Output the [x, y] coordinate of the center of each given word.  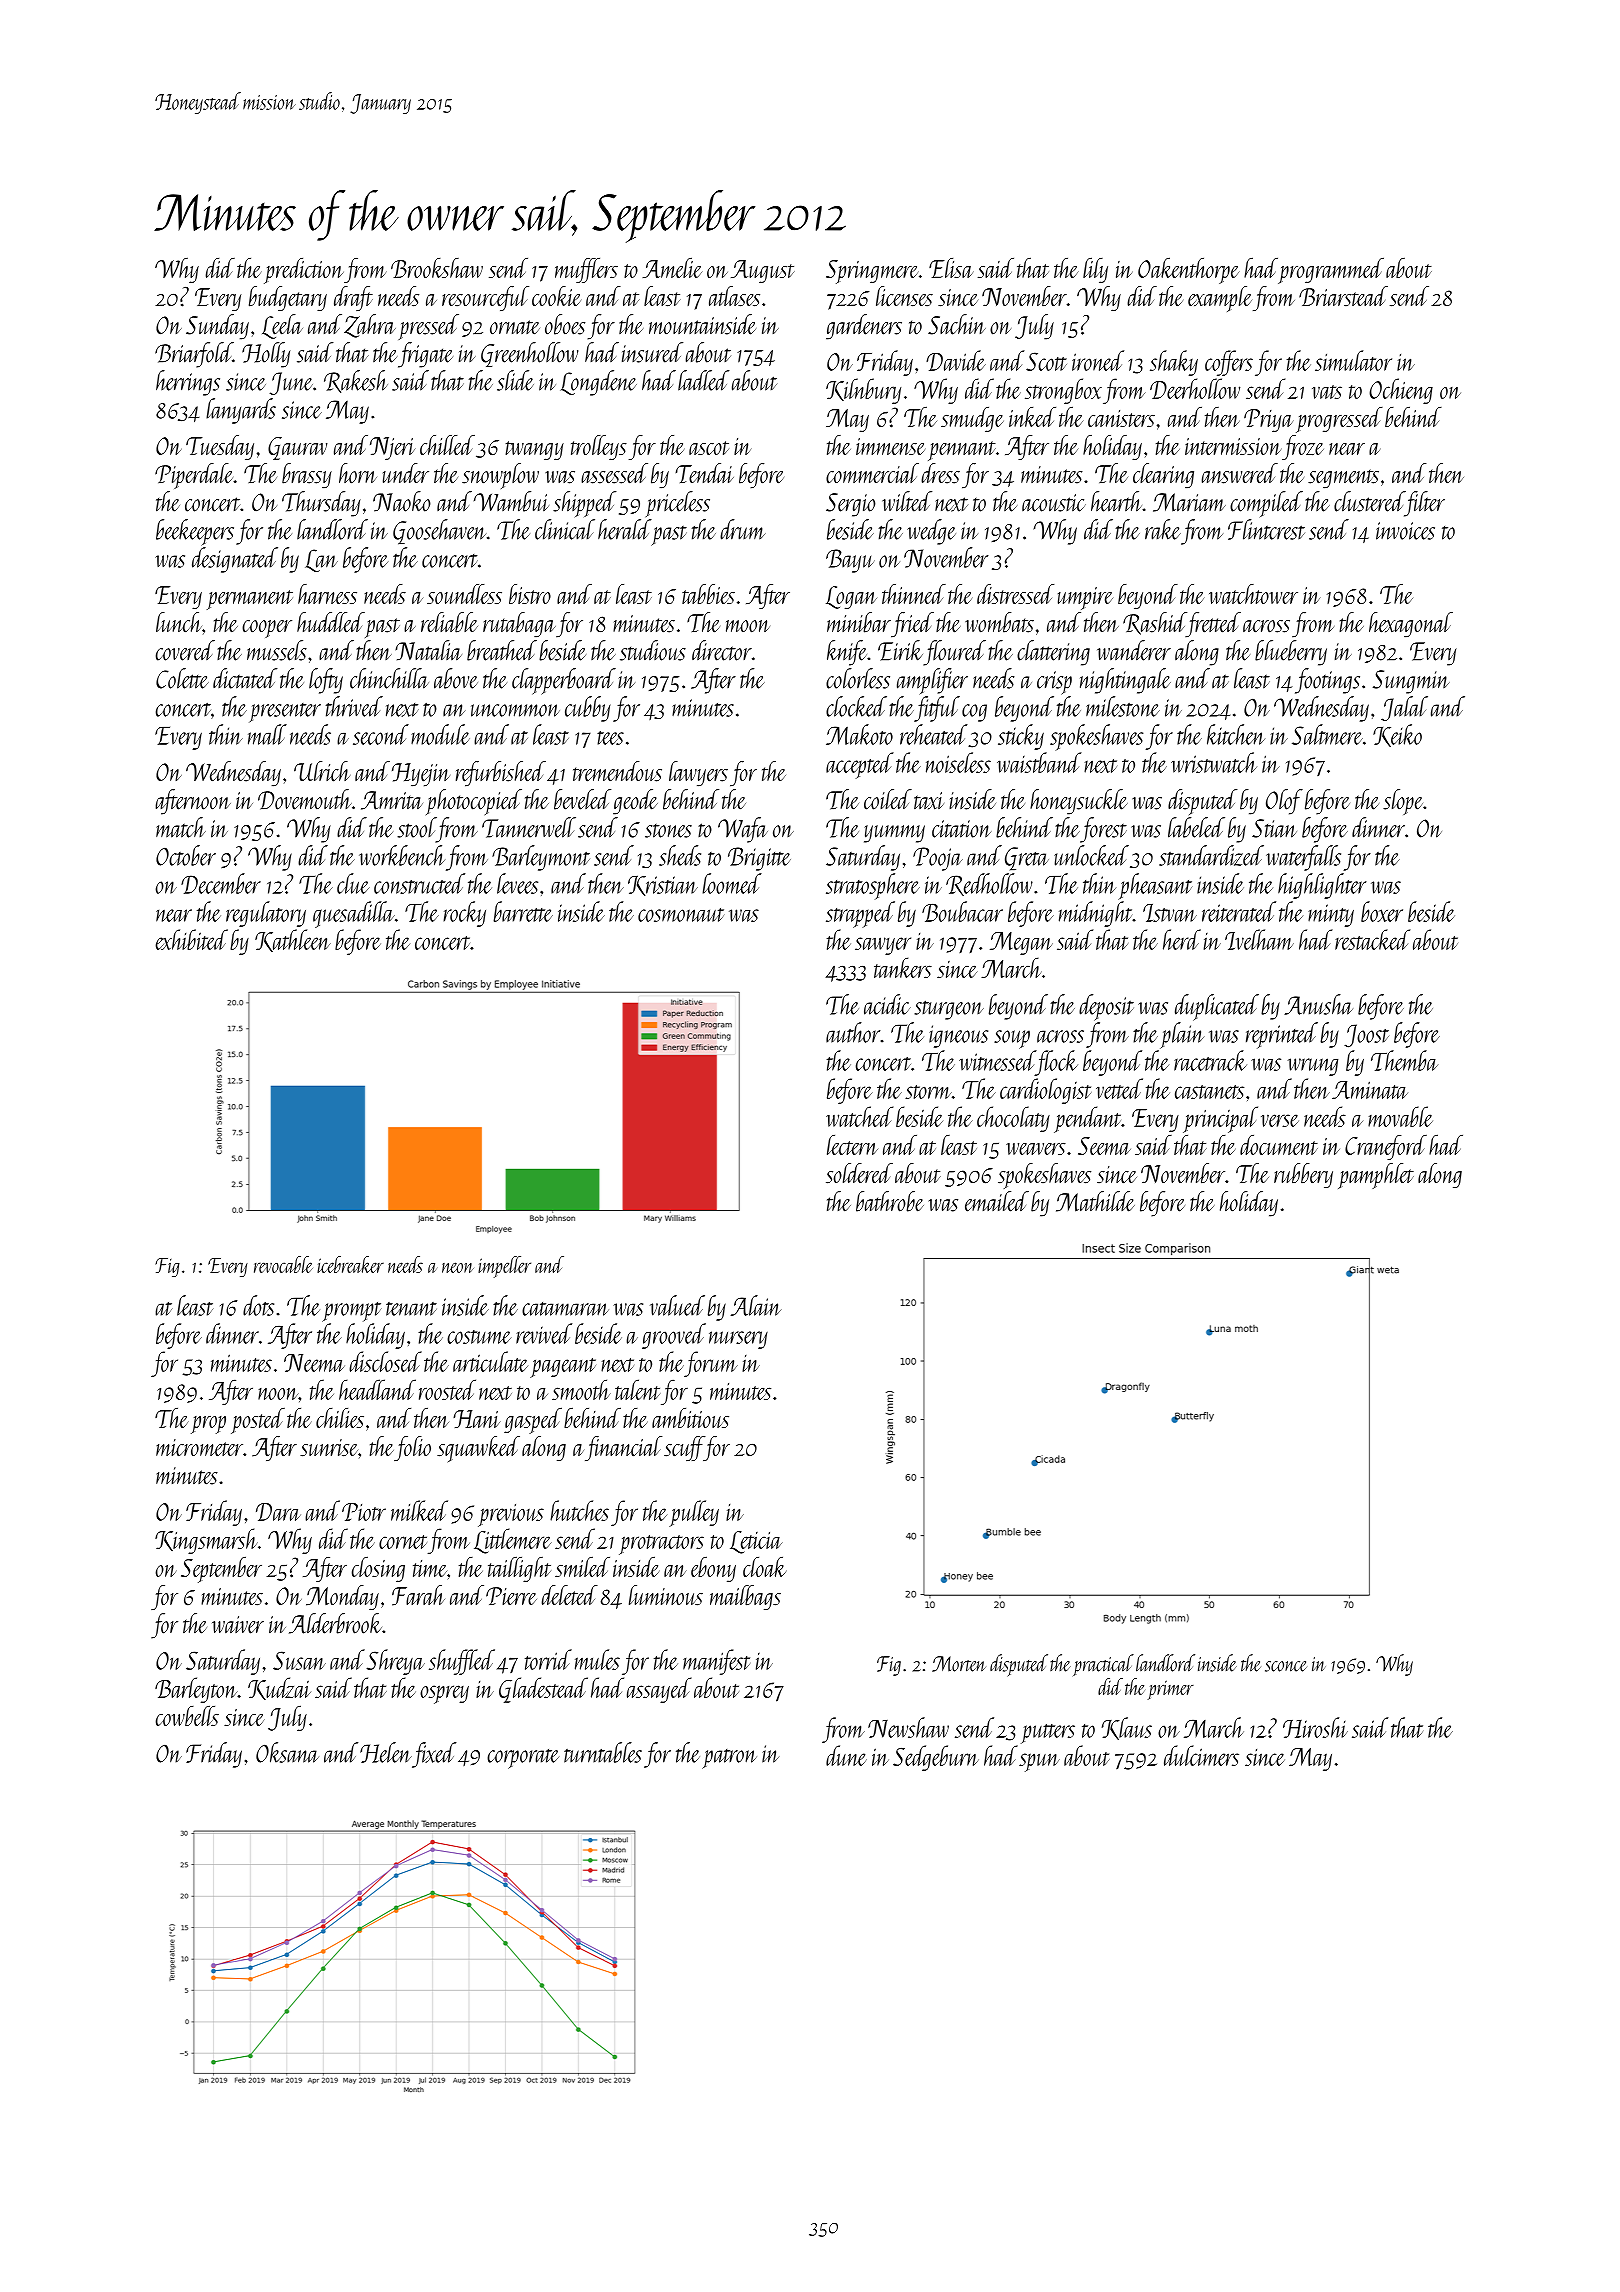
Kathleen [293, 940]
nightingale [1125, 681]
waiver [238, 1625]
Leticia [756, 1542]
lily [1095, 270]
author [853, 1032]
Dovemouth [305, 799]
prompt [352, 1312]
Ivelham [1259, 939]
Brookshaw [437, 267]
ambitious [690, 1417]
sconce [1286, 1666]
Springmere [872, 272]
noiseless [958, 762]
